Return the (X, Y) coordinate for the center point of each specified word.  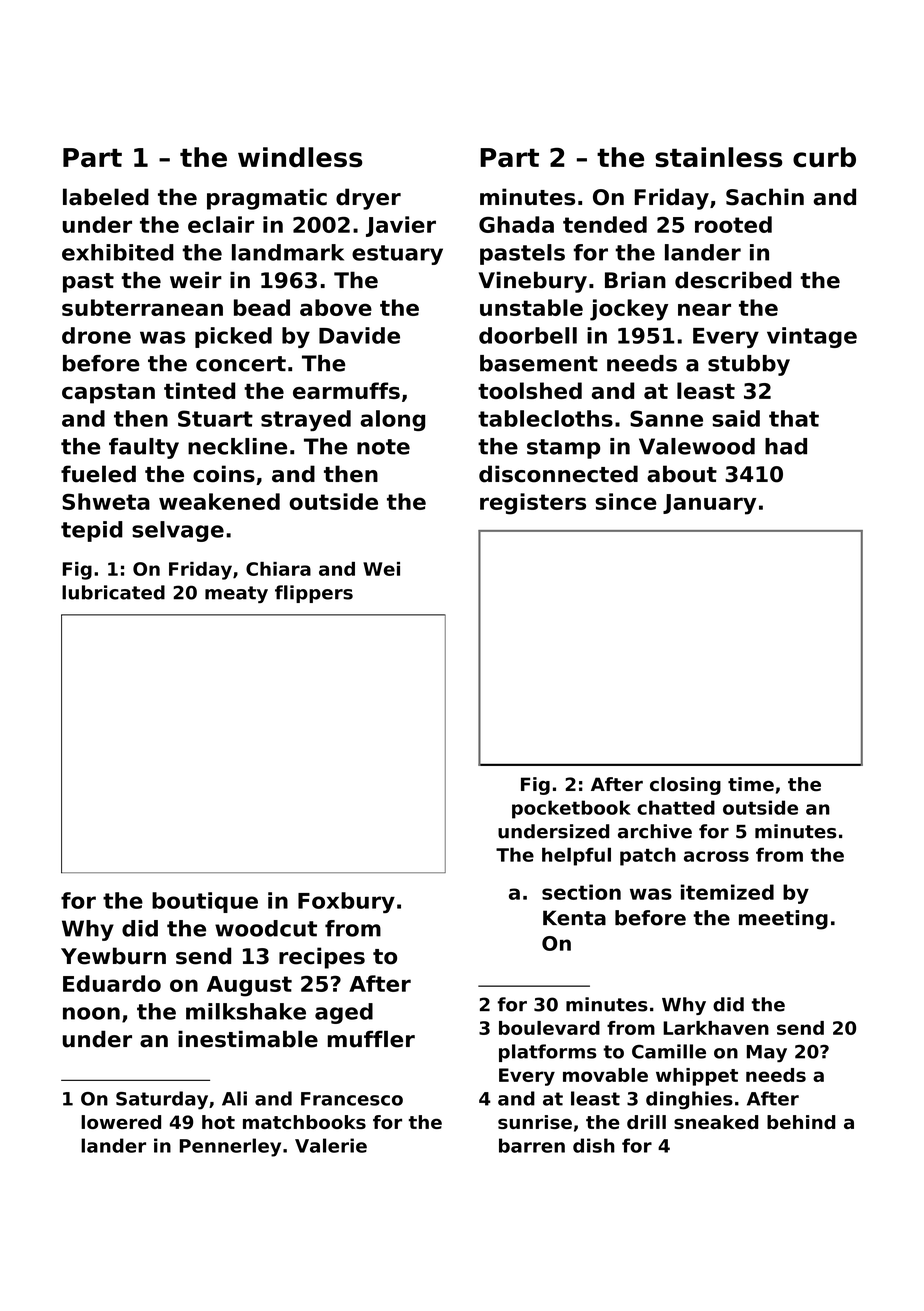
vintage (812, 337)
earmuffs (346, 390)
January (709, 504)
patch (648, 856)
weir (196, 280)
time (751, 784)
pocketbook (571, 809)
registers (533, 504)
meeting (783, 920)
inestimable (248, 1039)
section (581, 892)
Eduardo (112, 983)
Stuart (215, 418)
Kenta (574, 918)
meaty (236, 594)
